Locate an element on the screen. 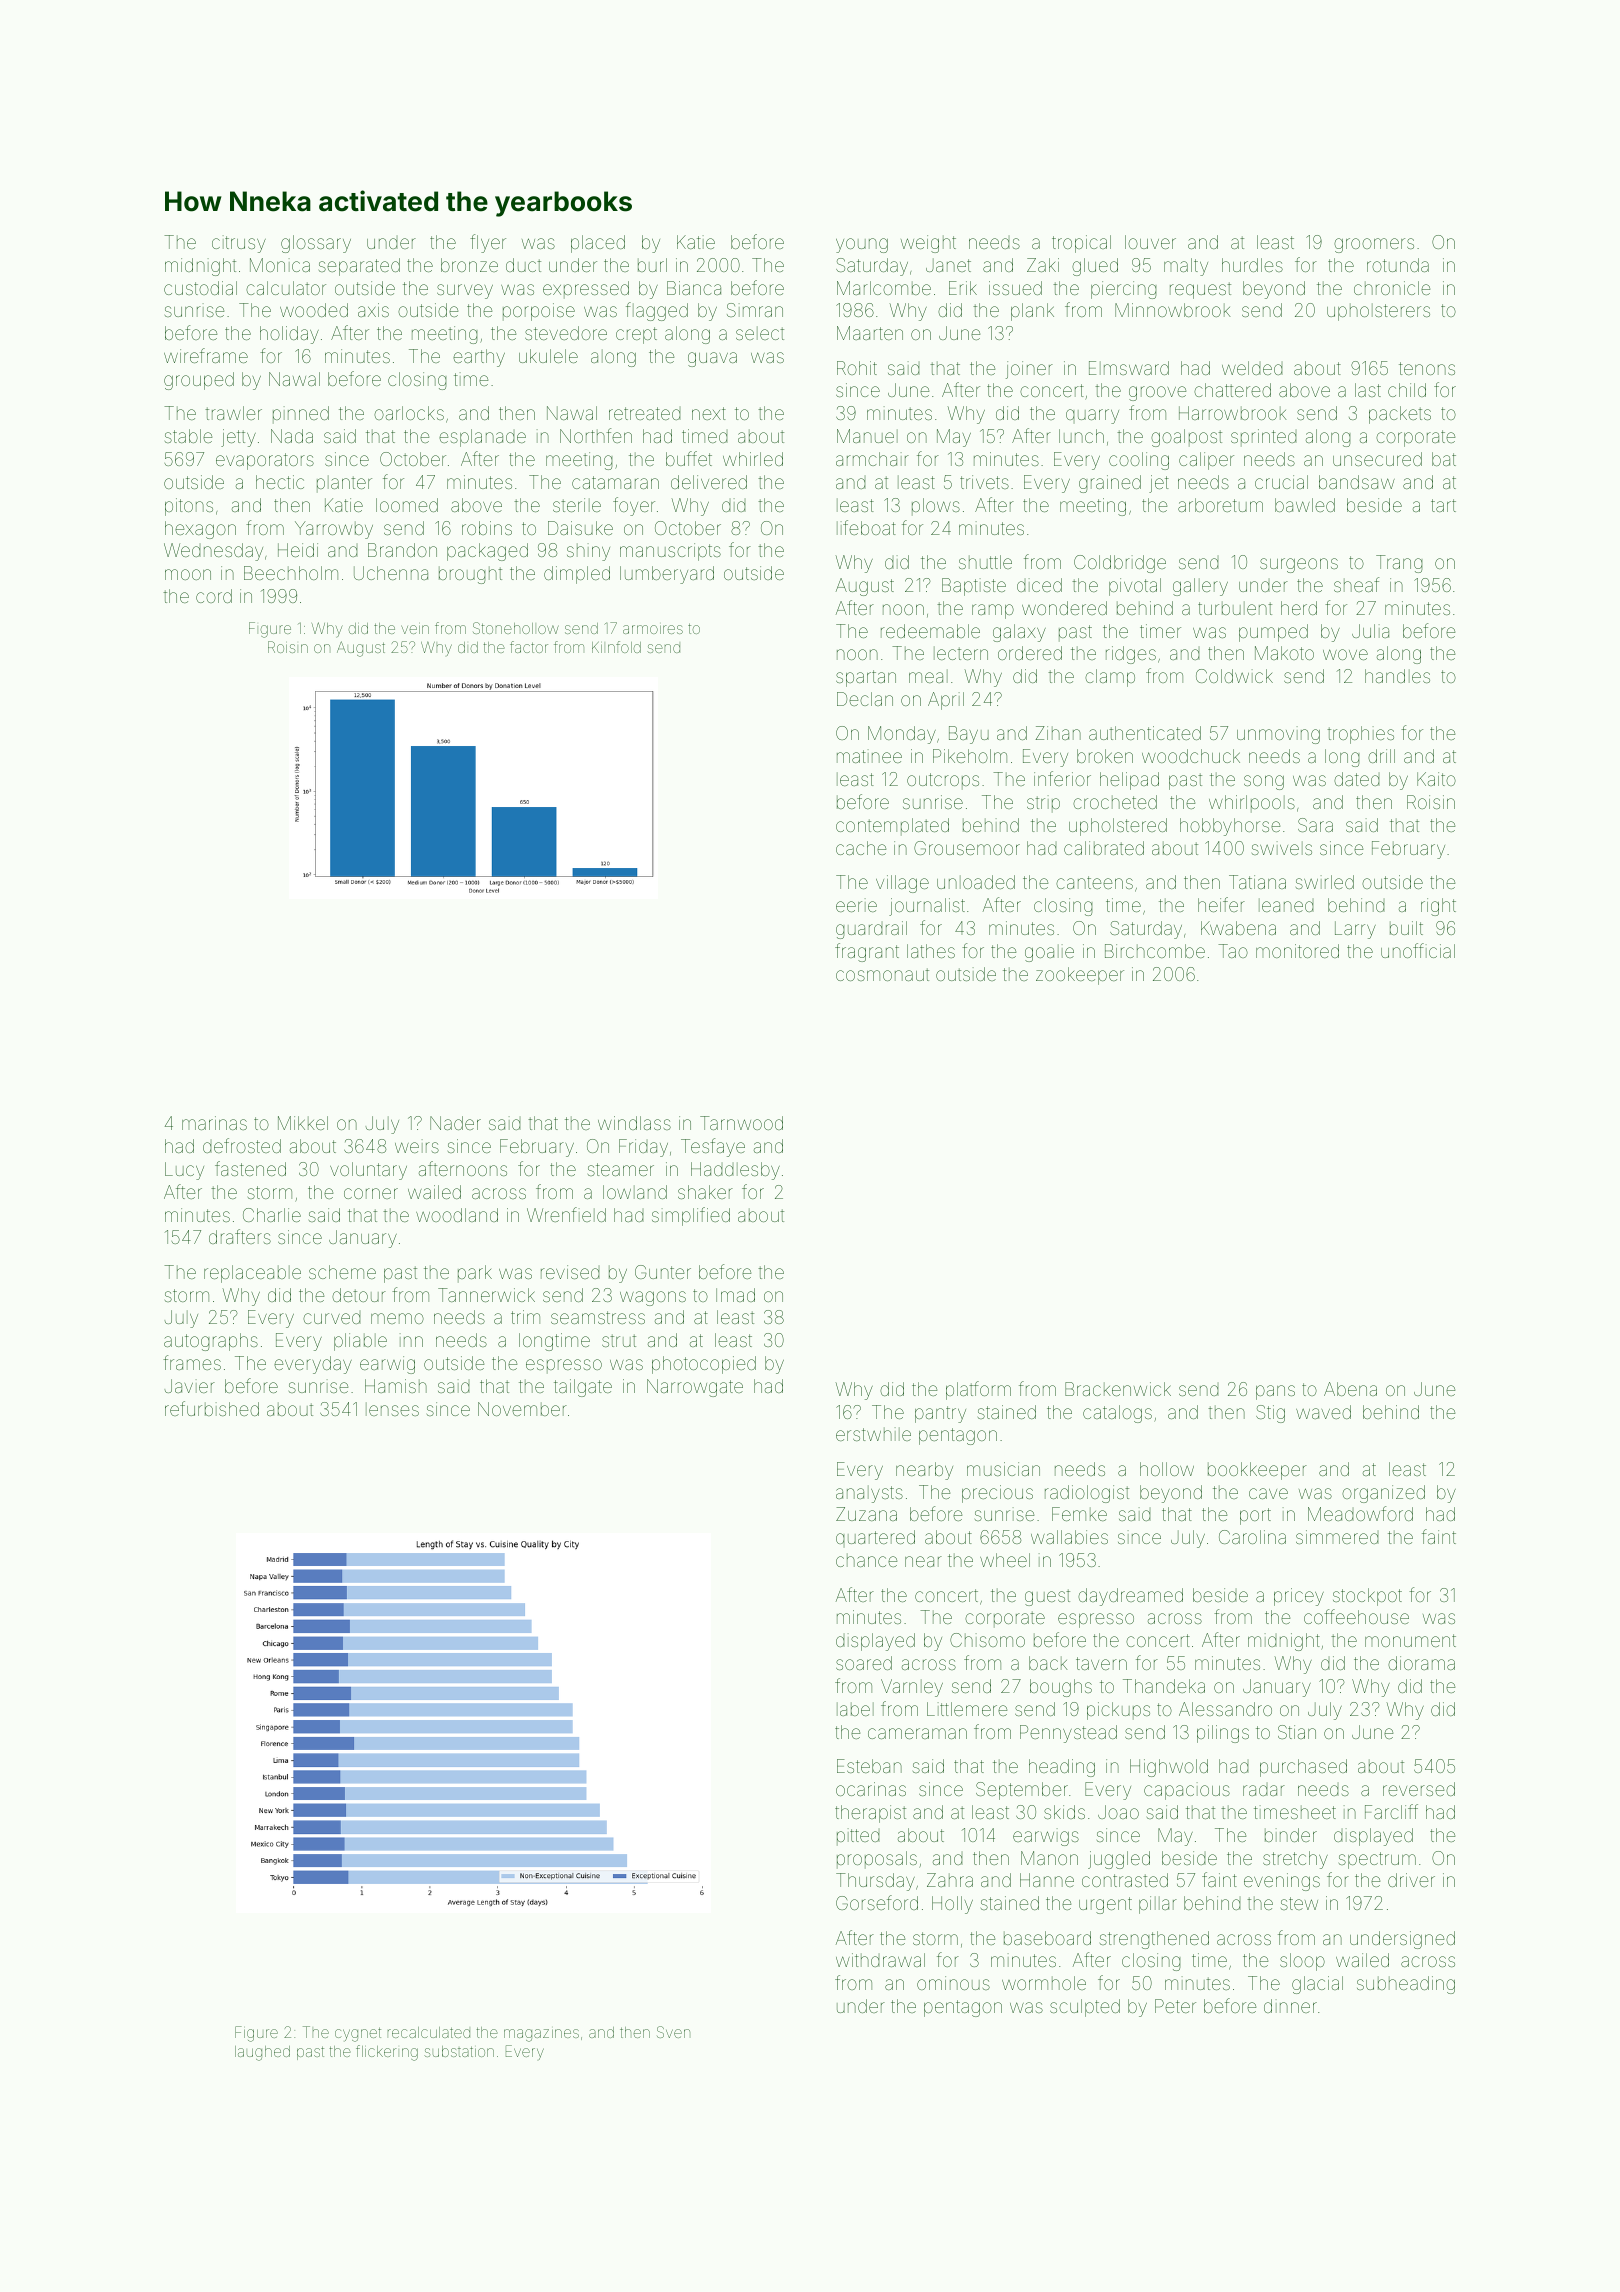 Image resolution: width=1620 pixels, height=2292 pixels. ominous is located at coordinates (953, 1983).
